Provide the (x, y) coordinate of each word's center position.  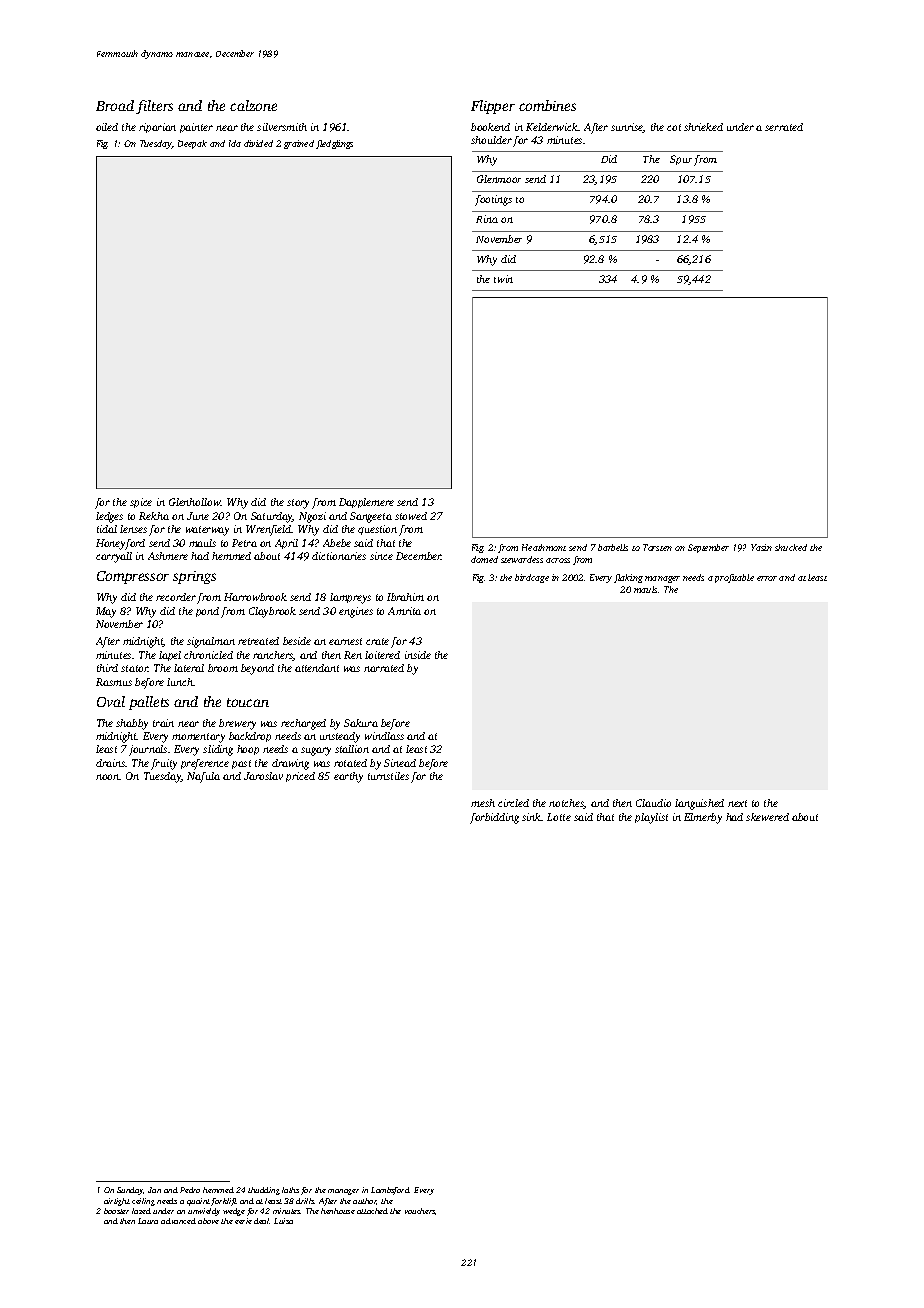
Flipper (493, 107)
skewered (767, 817)
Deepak (192, 144)
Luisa (283, 1221)
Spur (681, 160)
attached (372, 1211)
